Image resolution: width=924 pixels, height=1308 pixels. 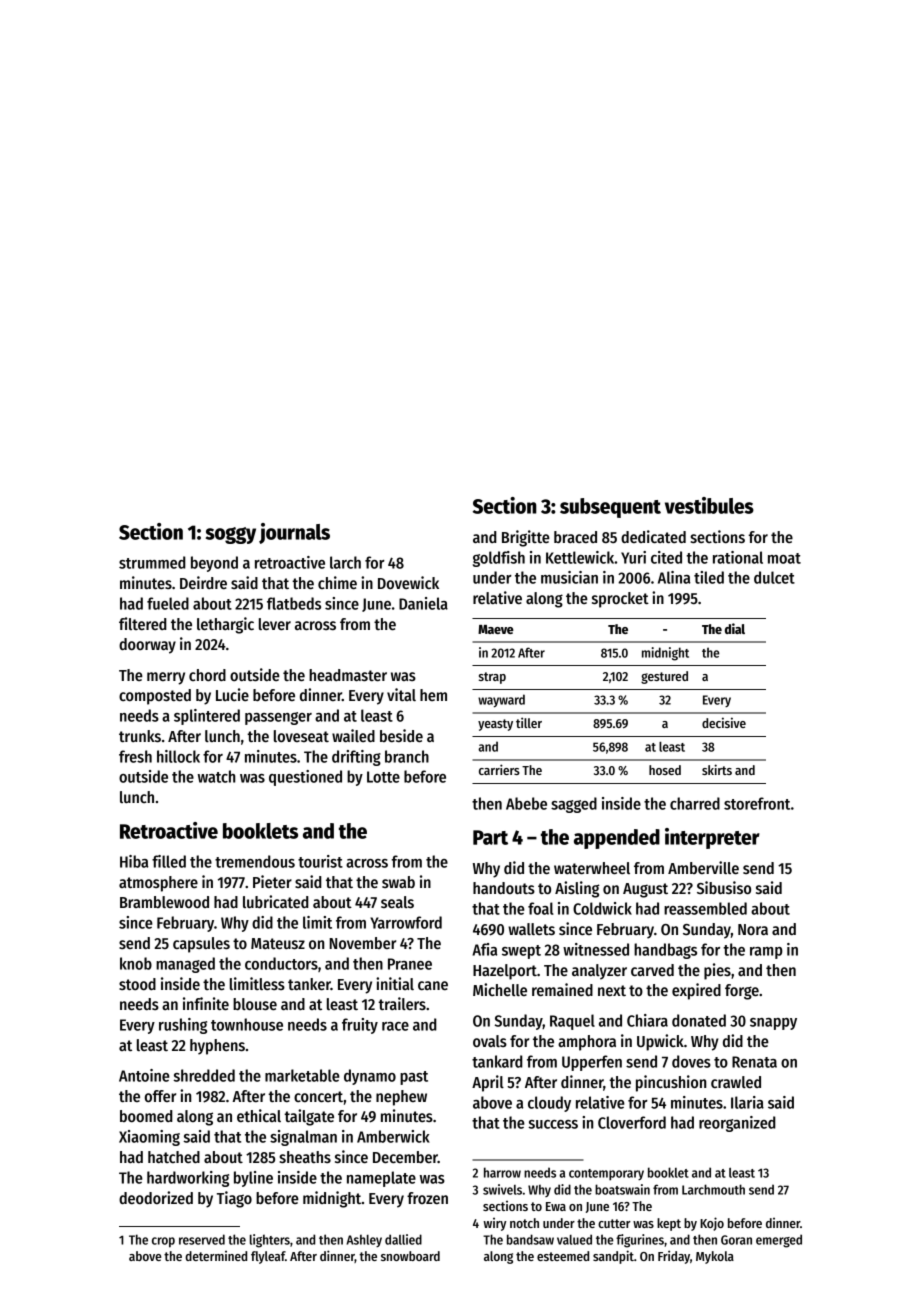 What do you see at coordinates (217, 1047) in the screenshot?
I see `hyphens` at bounding box center [217, 1047].
